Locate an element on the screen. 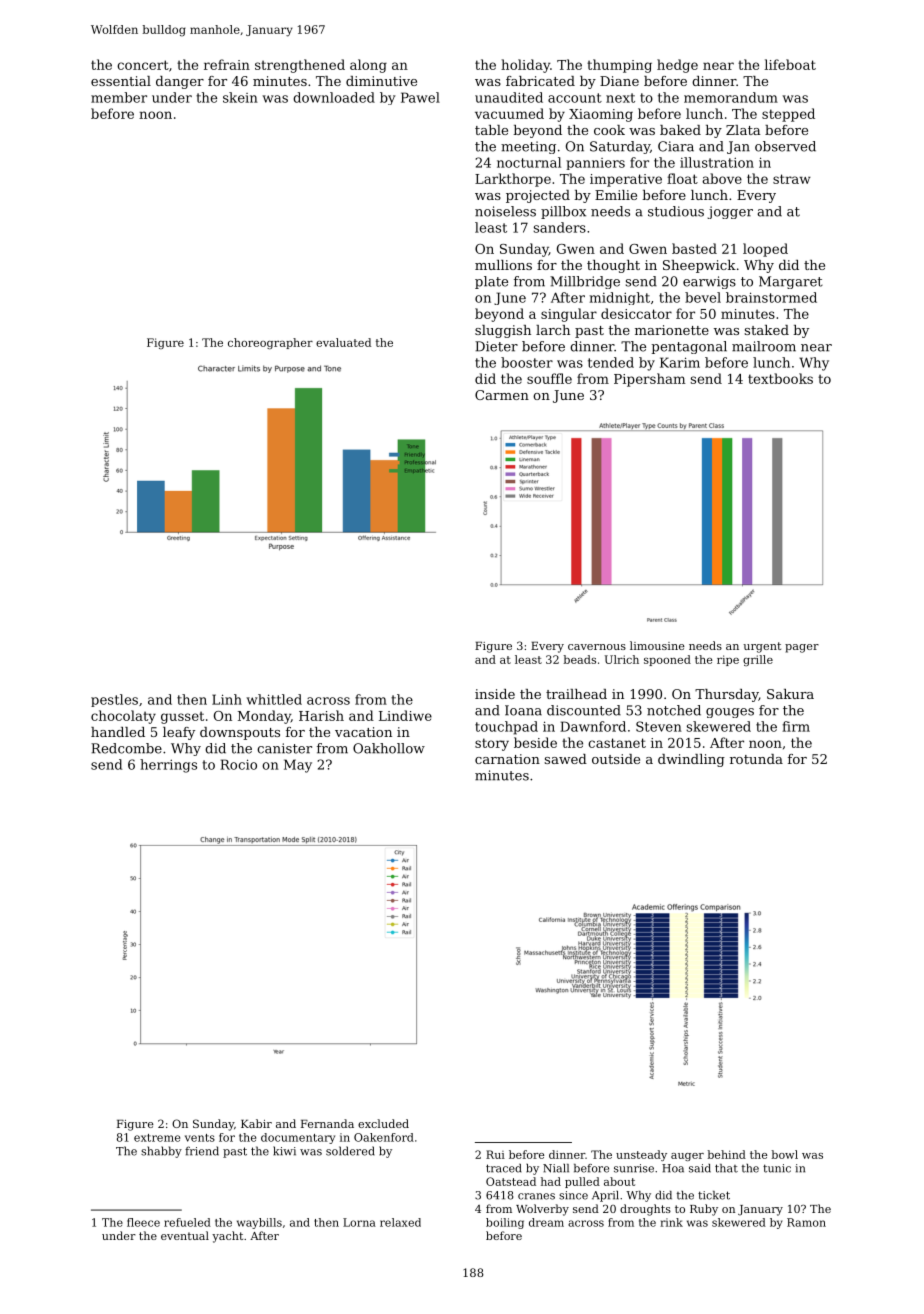 The image size is (924, 1314). limousine is located at coordinates (657, 645).
